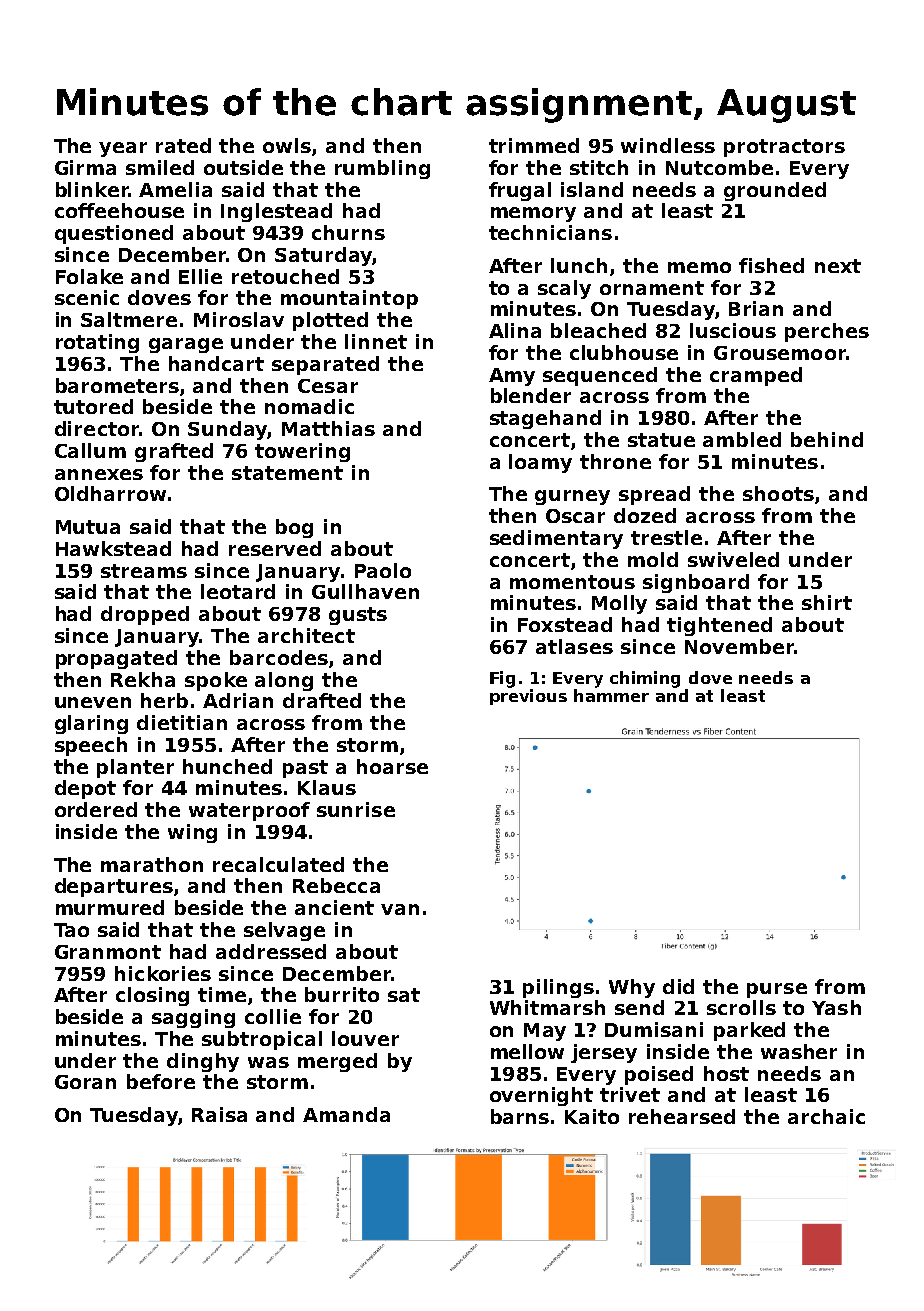  What do you see at coordinates (558, 988) in the screenshot?
I see `pilings` at bounding box center [558, 988].
